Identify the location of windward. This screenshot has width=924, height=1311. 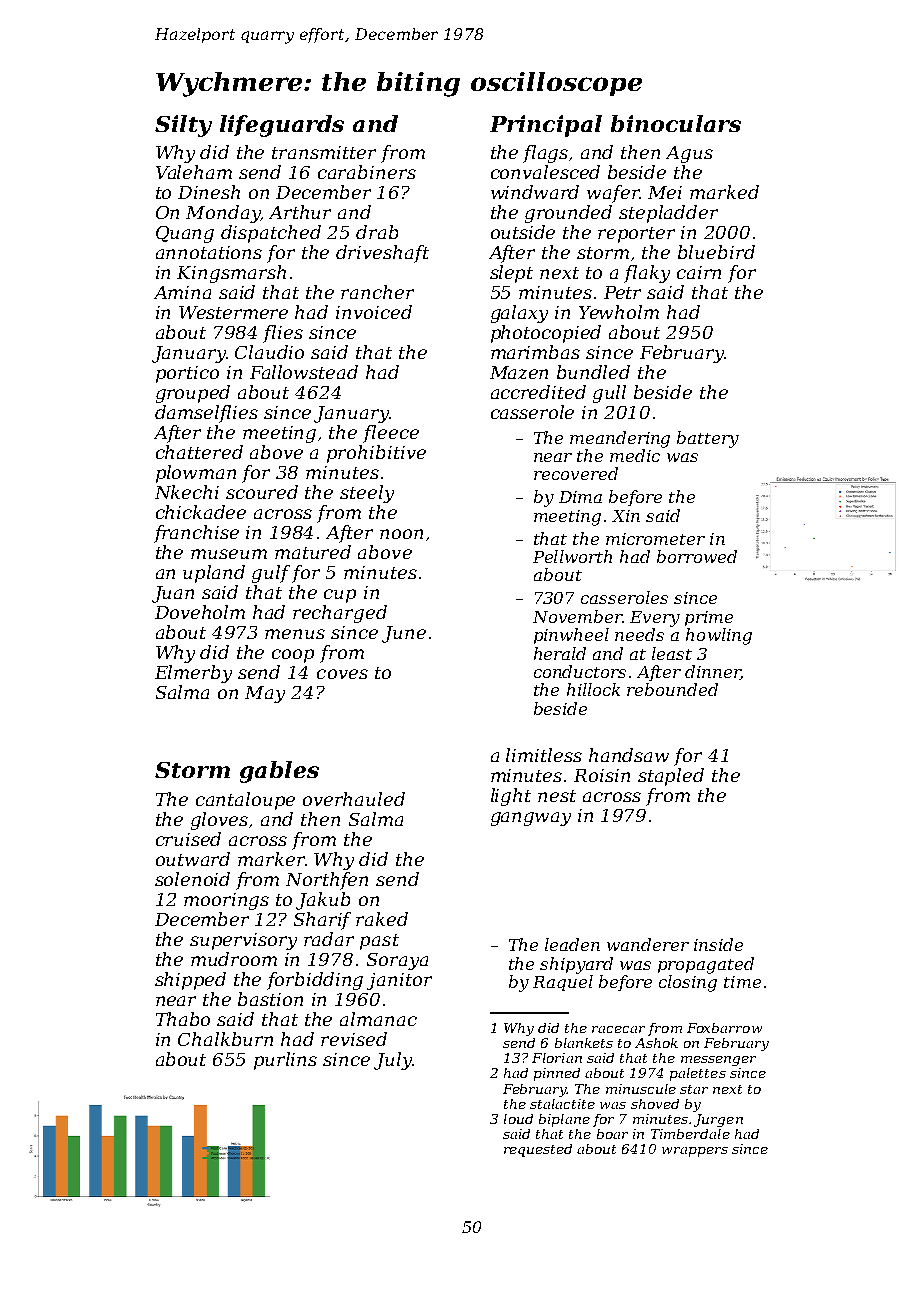
(535, 192).
